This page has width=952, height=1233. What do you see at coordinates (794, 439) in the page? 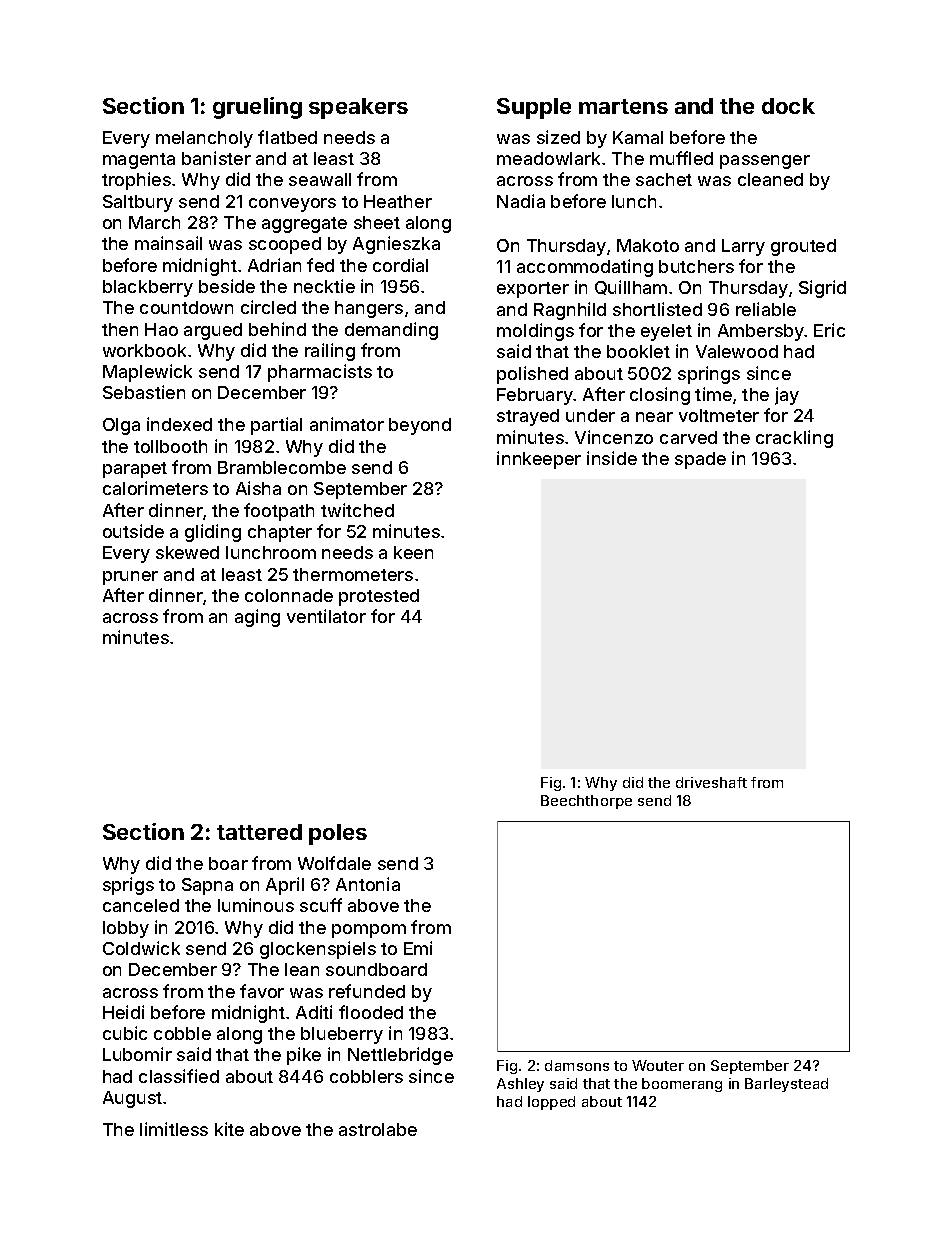
I see `crackling` at bounding box center [794, 439].
